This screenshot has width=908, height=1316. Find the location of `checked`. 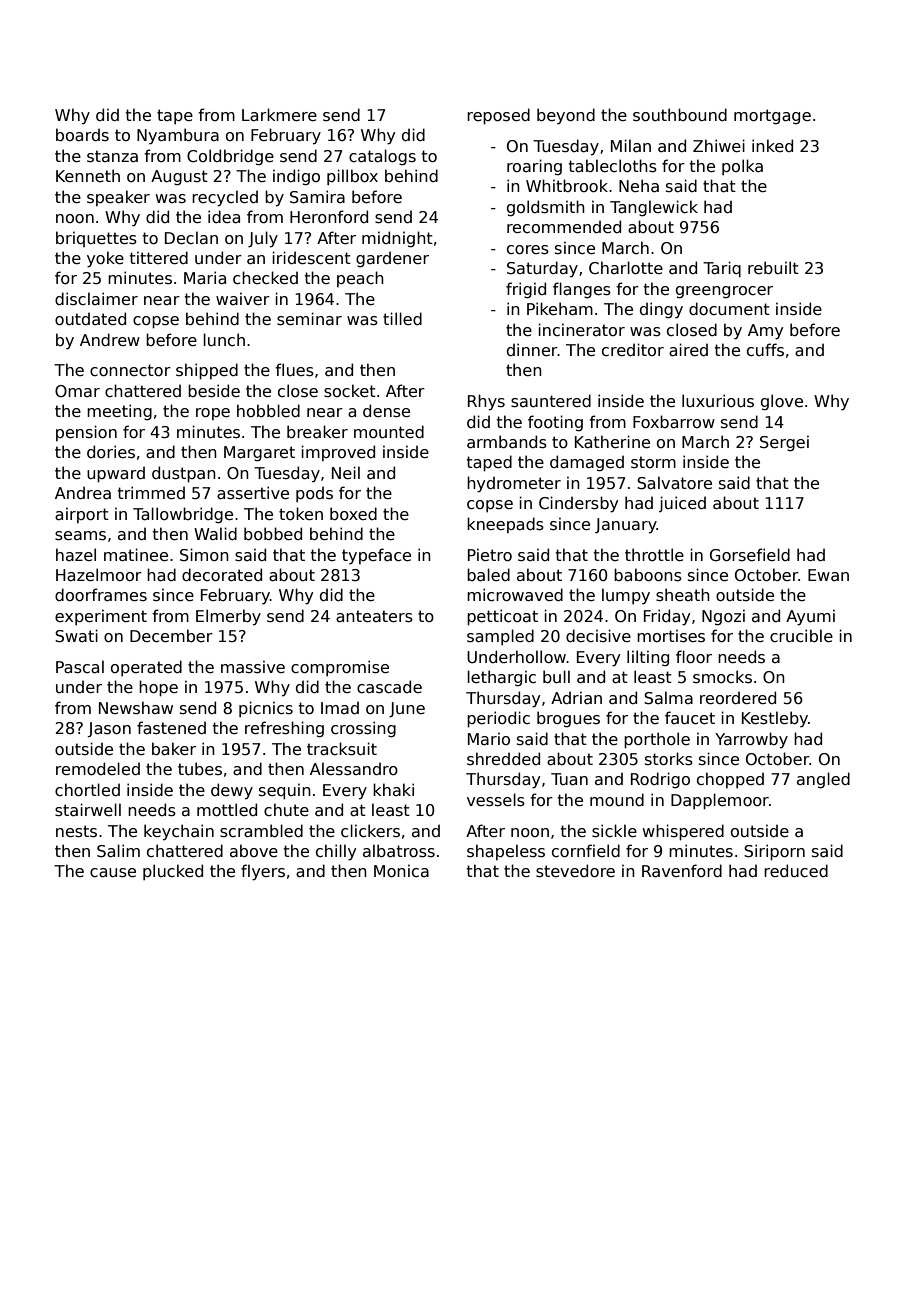

checked is located at coordinates (265, 278).
